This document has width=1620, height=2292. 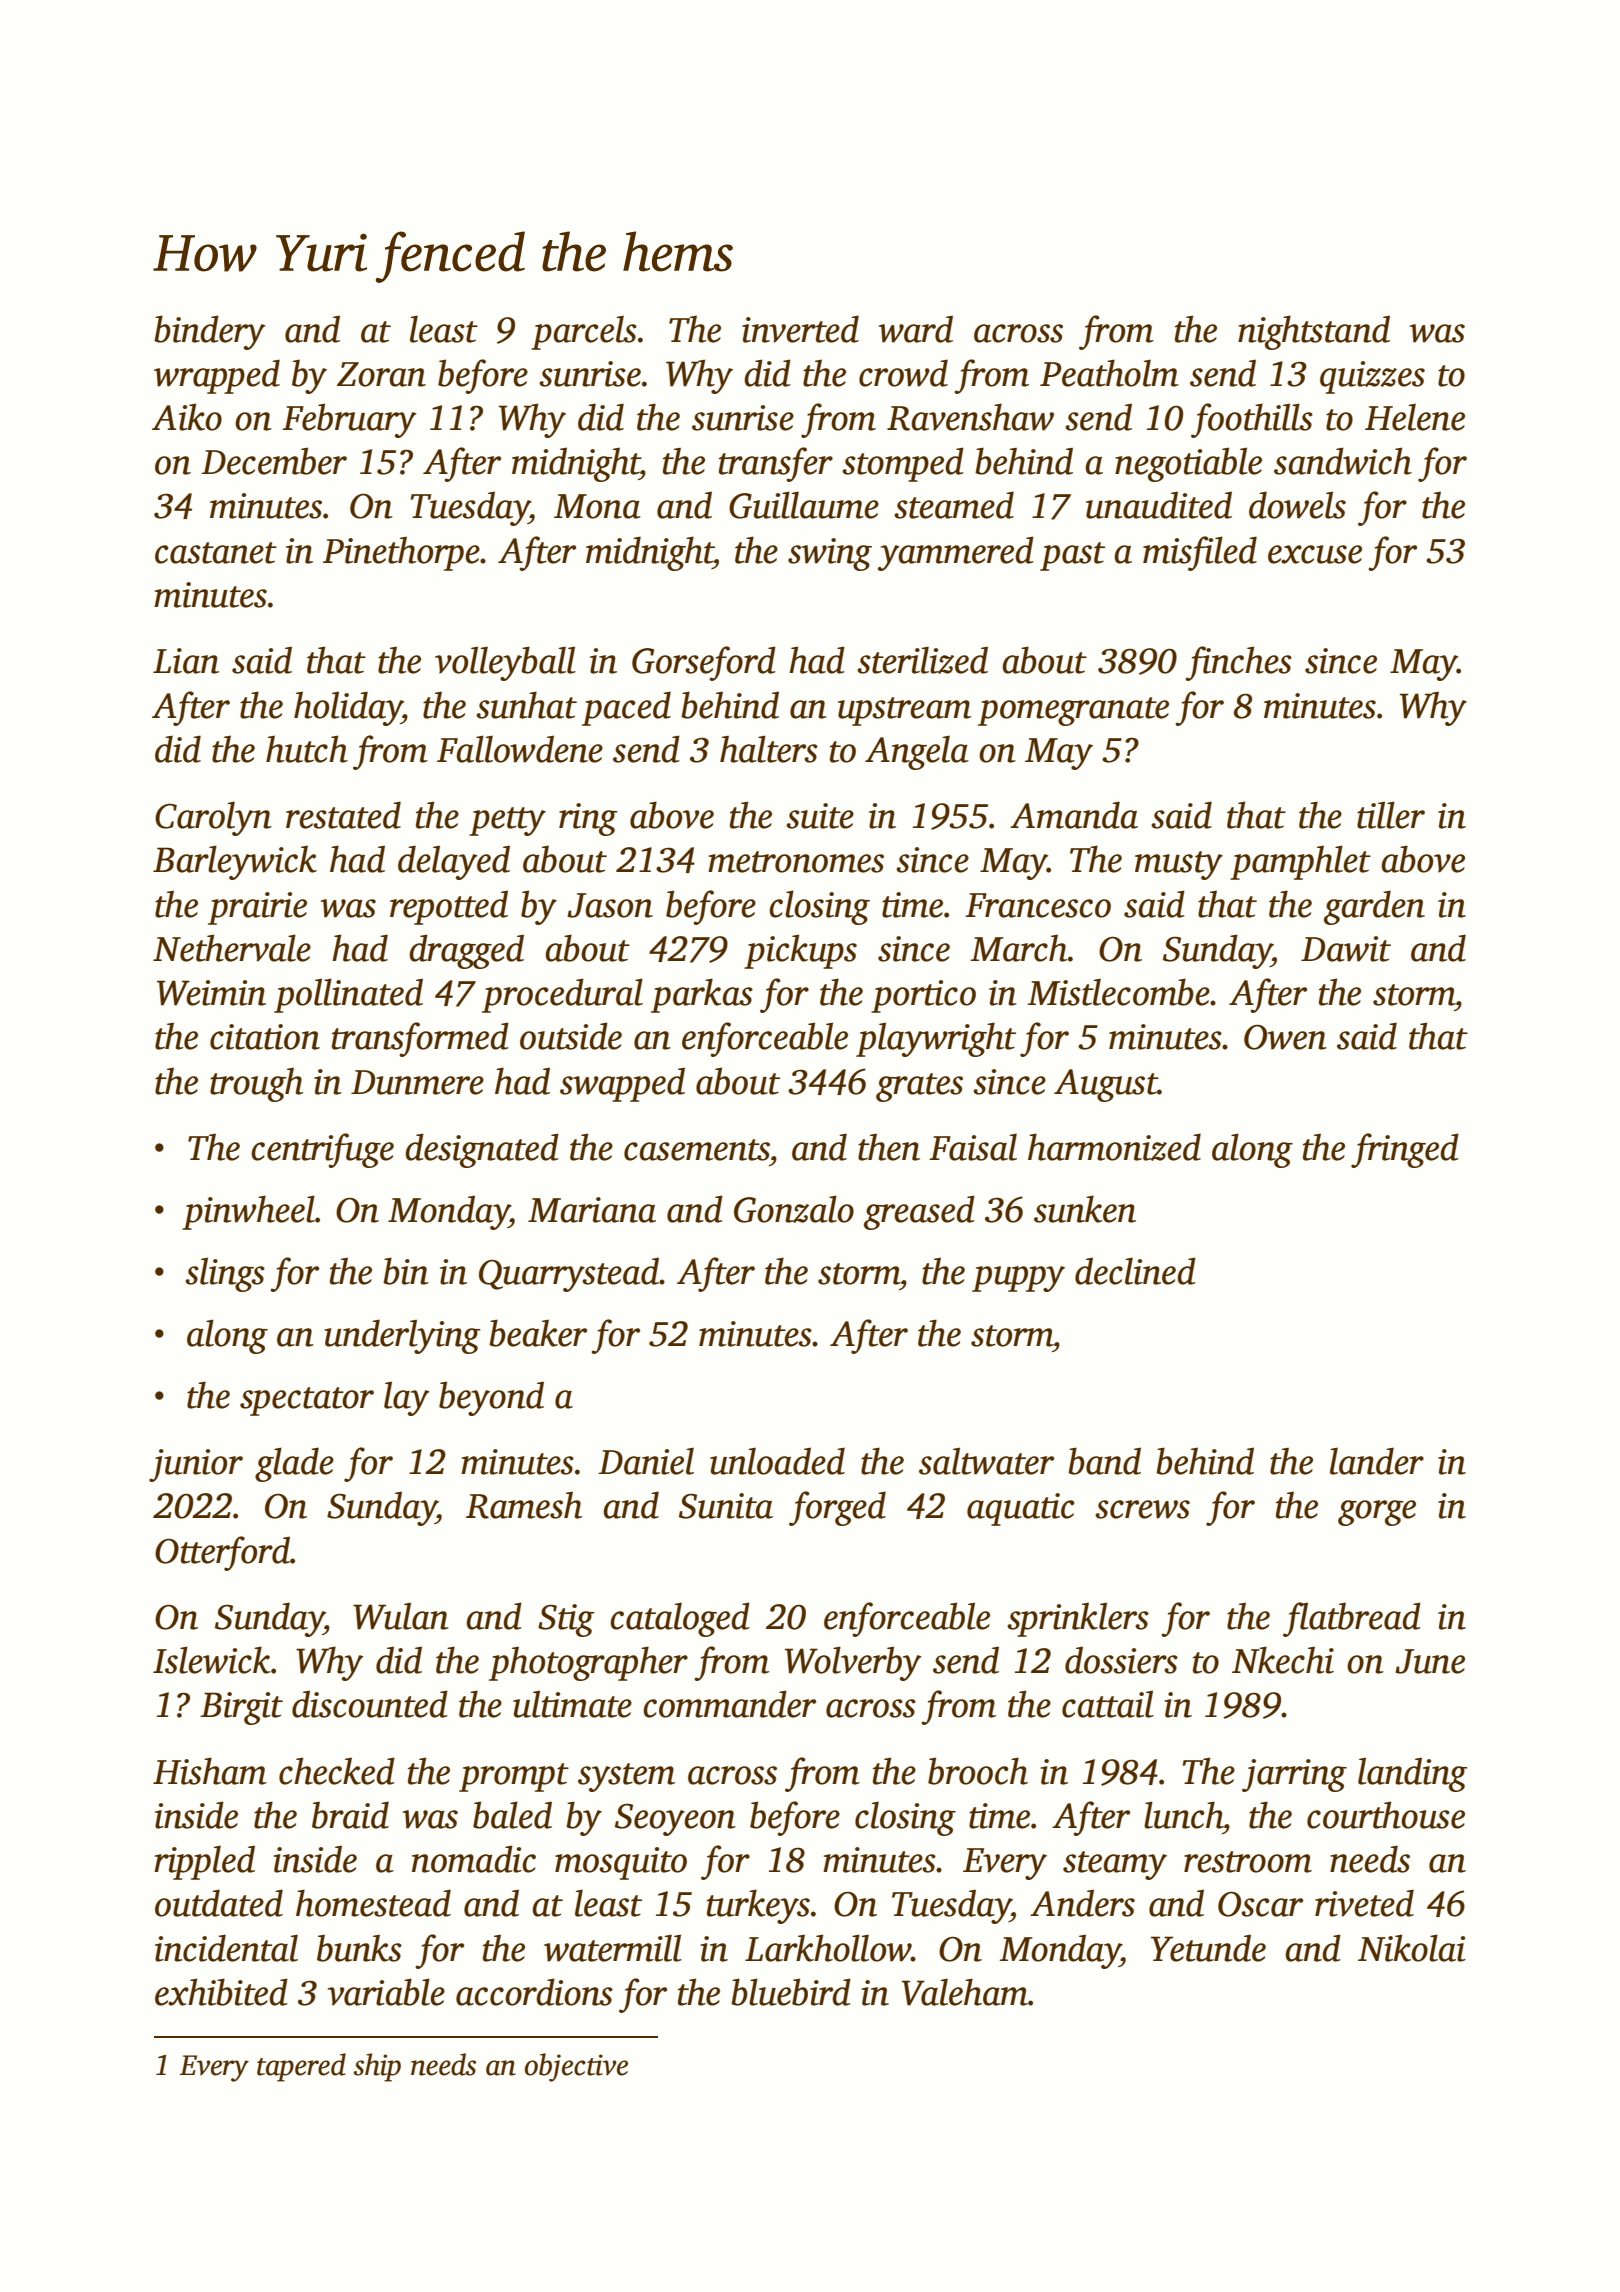 I want to click on ward, so click(x=916, y=329).
